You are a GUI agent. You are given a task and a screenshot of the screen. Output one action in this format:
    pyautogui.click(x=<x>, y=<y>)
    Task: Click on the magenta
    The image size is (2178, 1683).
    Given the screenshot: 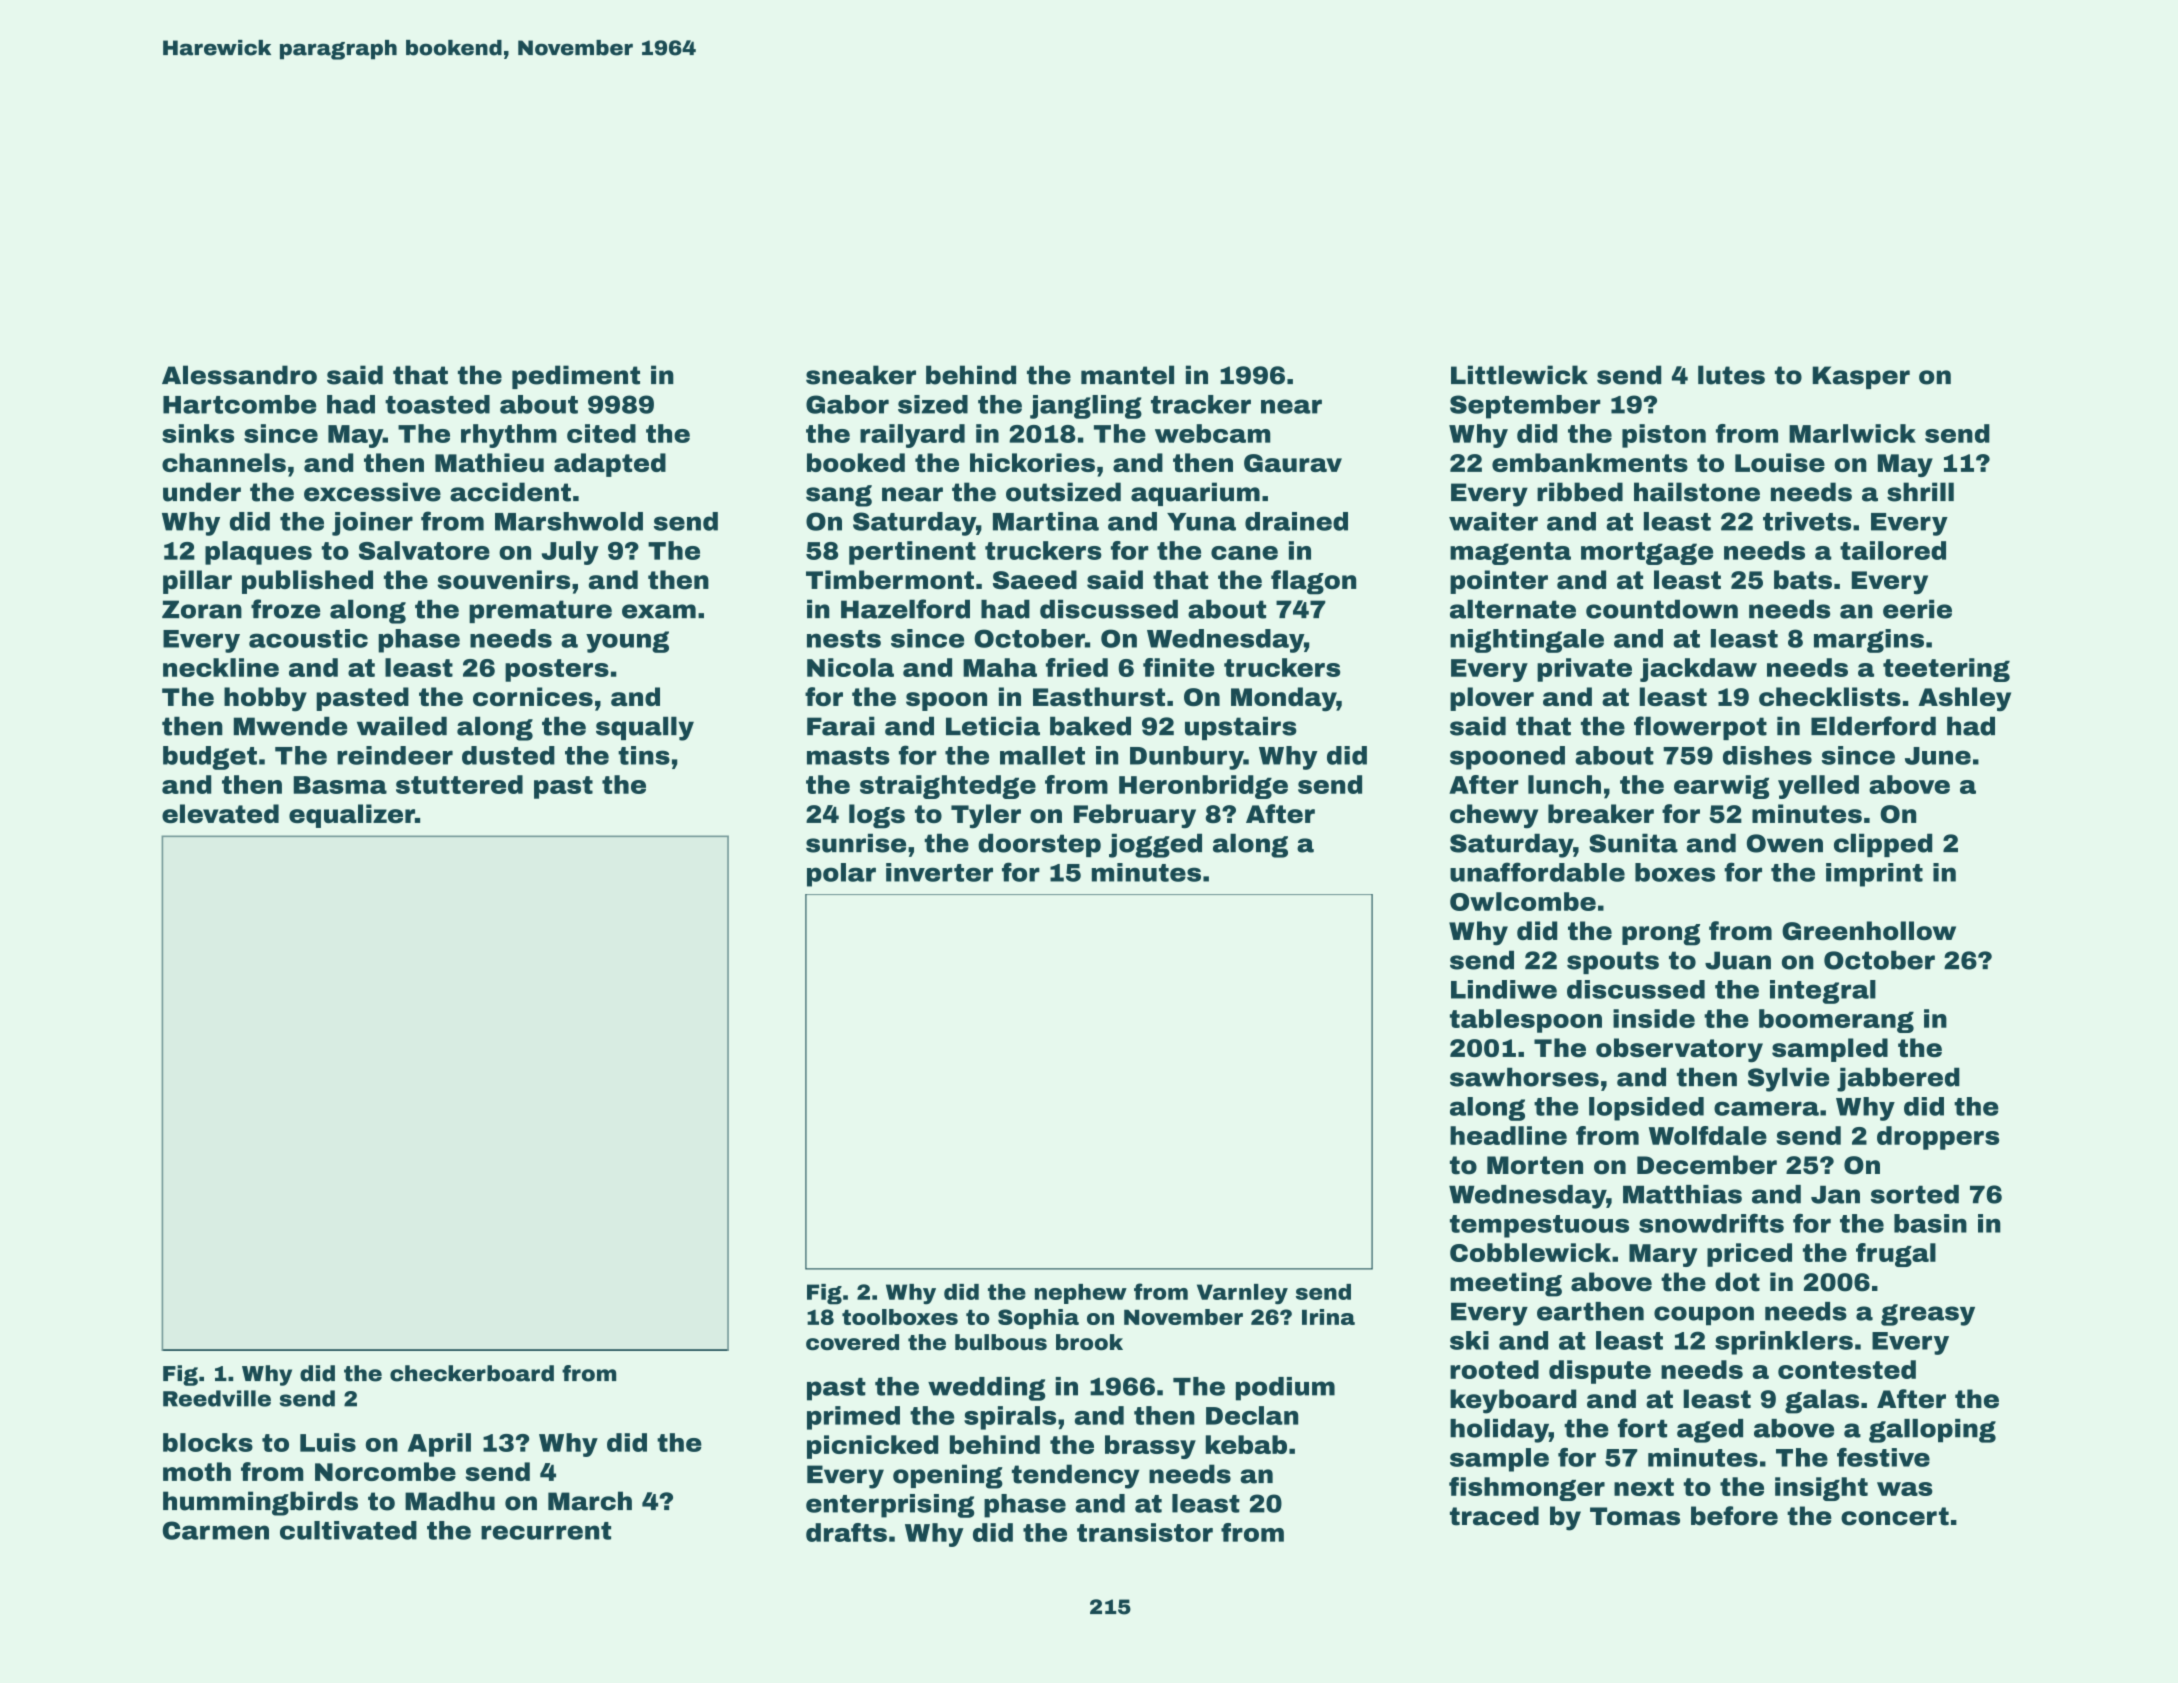 What is the action you would take?
    pyautogui.click(x=1510, y=553)
